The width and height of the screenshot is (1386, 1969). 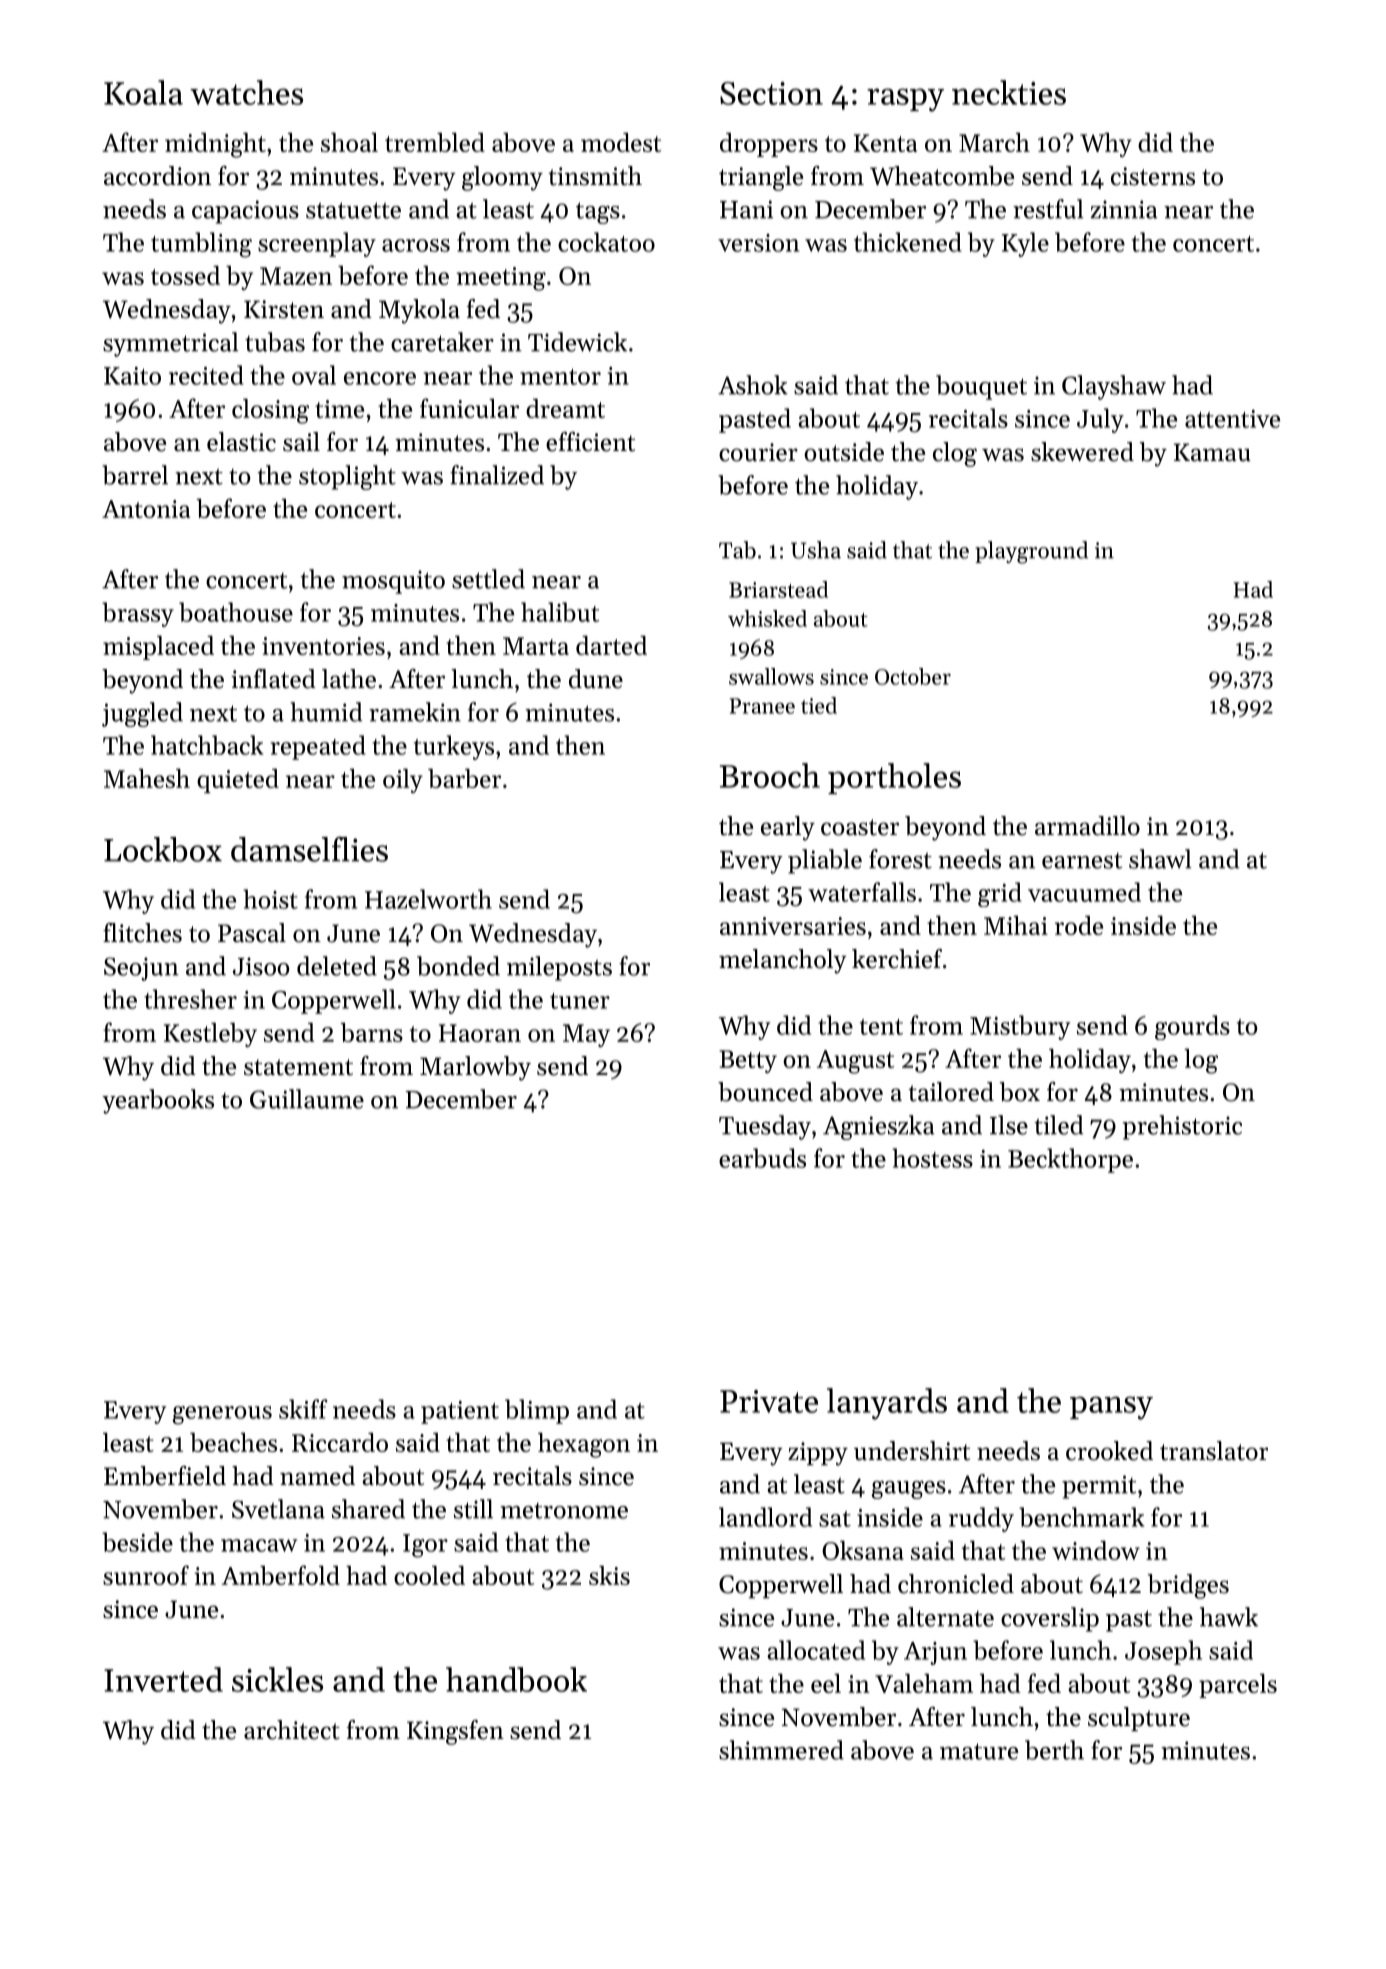 What do you see at coordinates (171, 344) in the screenshot?
I see `symmetrical` at bounding box center [171, 344].
